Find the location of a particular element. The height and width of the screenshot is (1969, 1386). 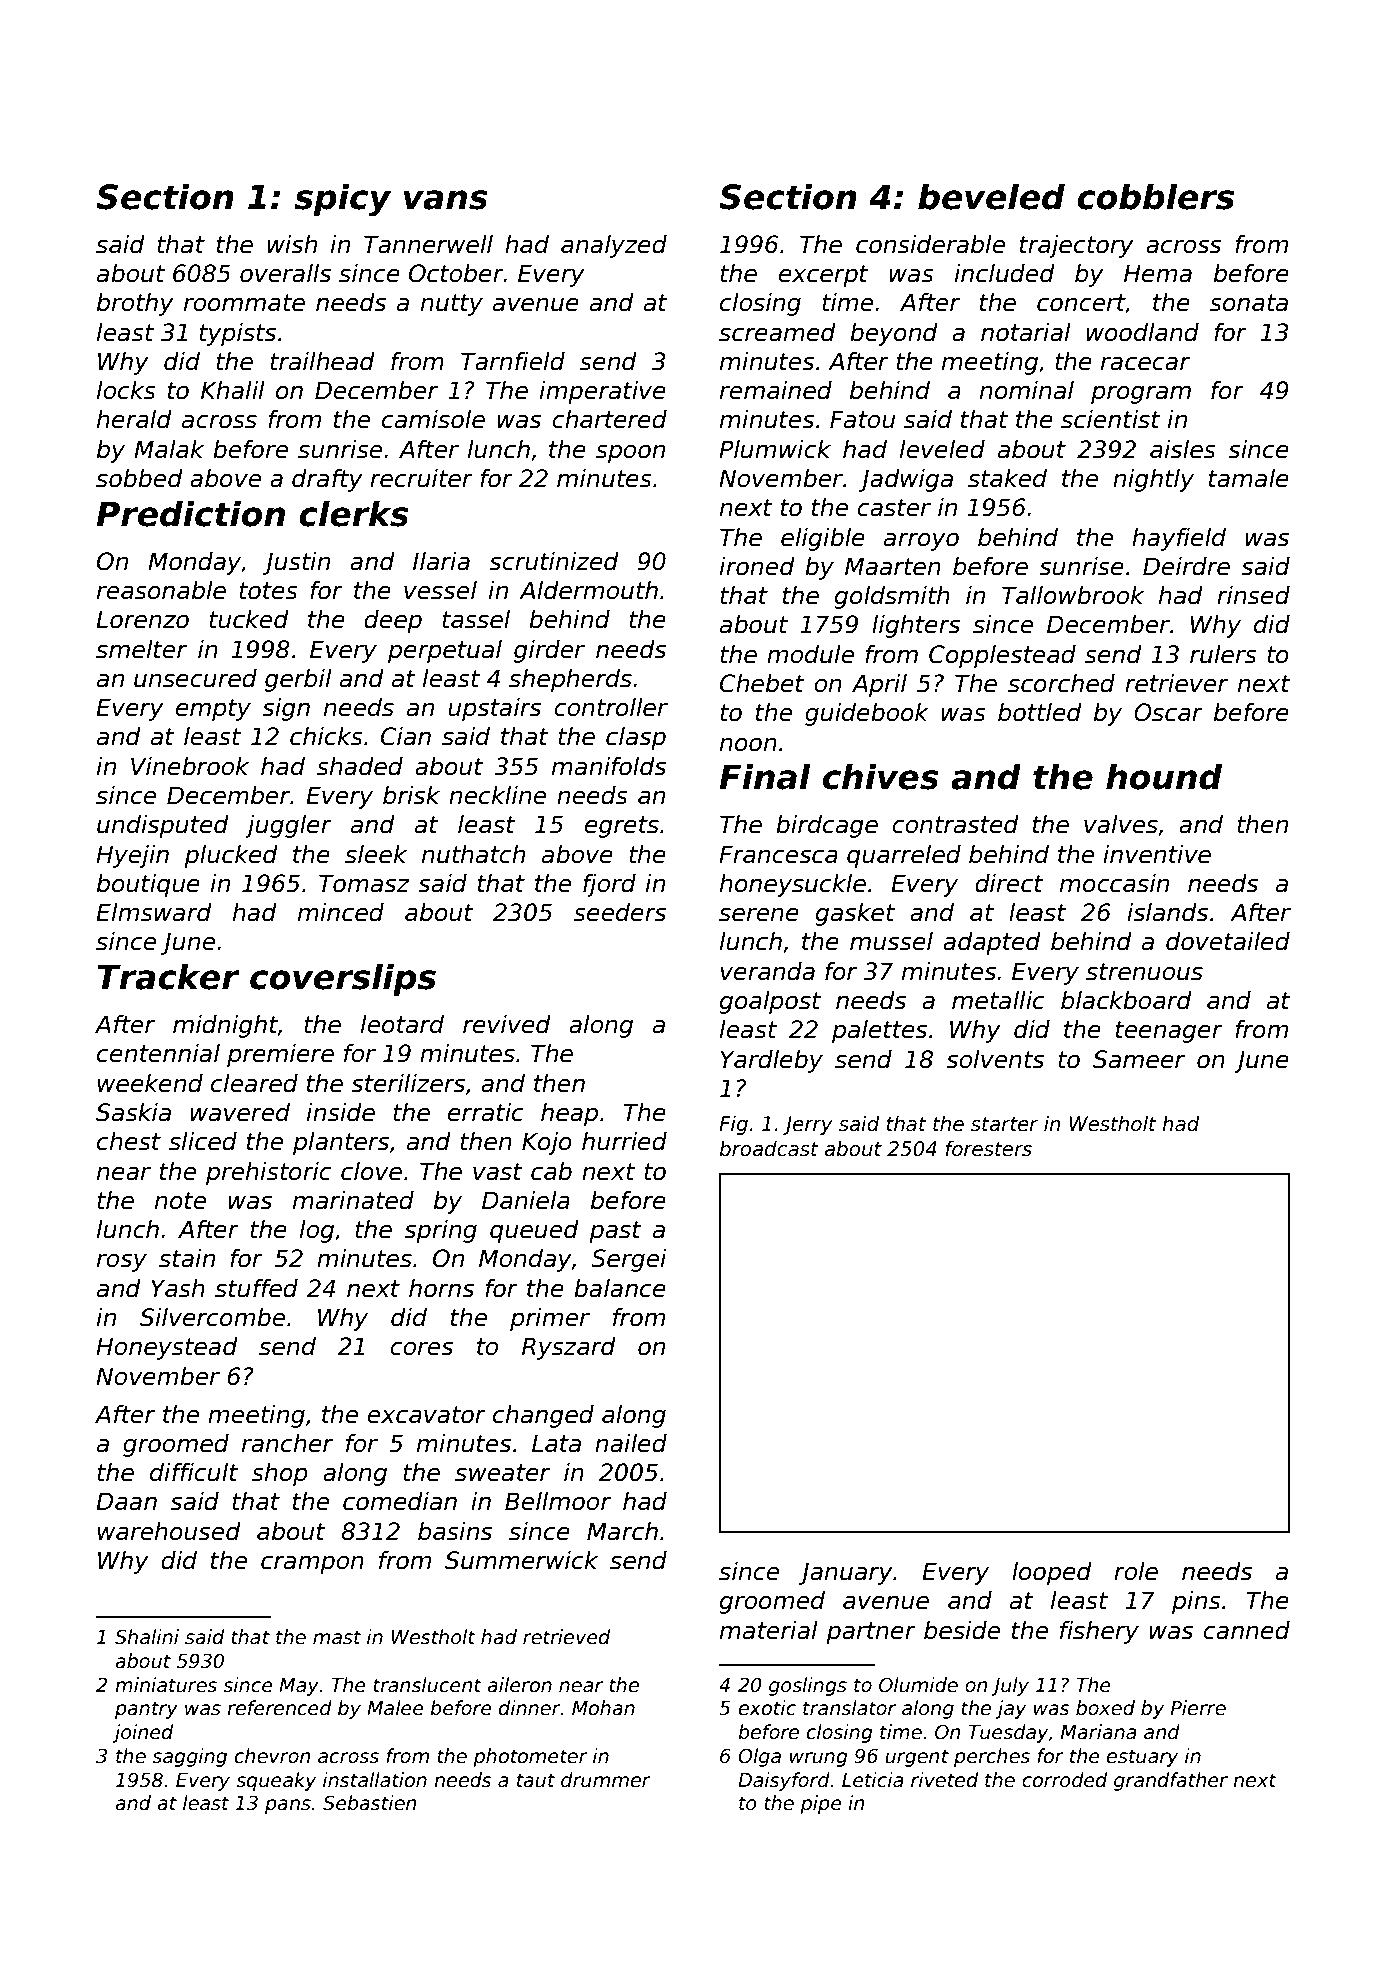

pans is located at coordinates (288, 1806).
